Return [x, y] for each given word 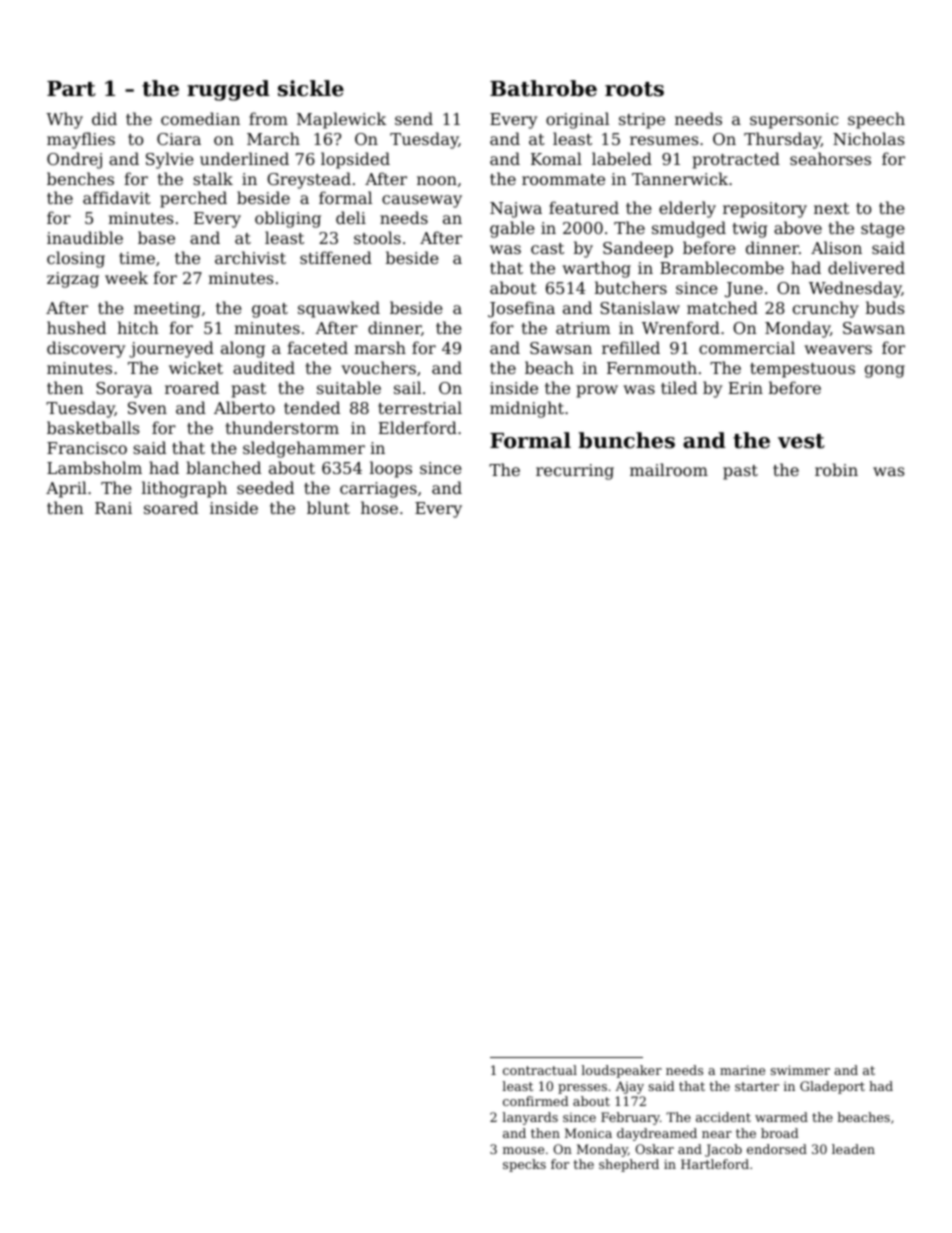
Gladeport [832, 1087]
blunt [328, 507]
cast [547, 248]
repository [765, 210]
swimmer [800, 1070]
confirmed [536, 1101]
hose [379, 507]
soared [171, 507]
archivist [250, 257]
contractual [540, 1070]
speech [876, 120]
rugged [228, 90]
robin [836, 469]
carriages [378, 490]
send [414, 118]
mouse [523, 1150]
